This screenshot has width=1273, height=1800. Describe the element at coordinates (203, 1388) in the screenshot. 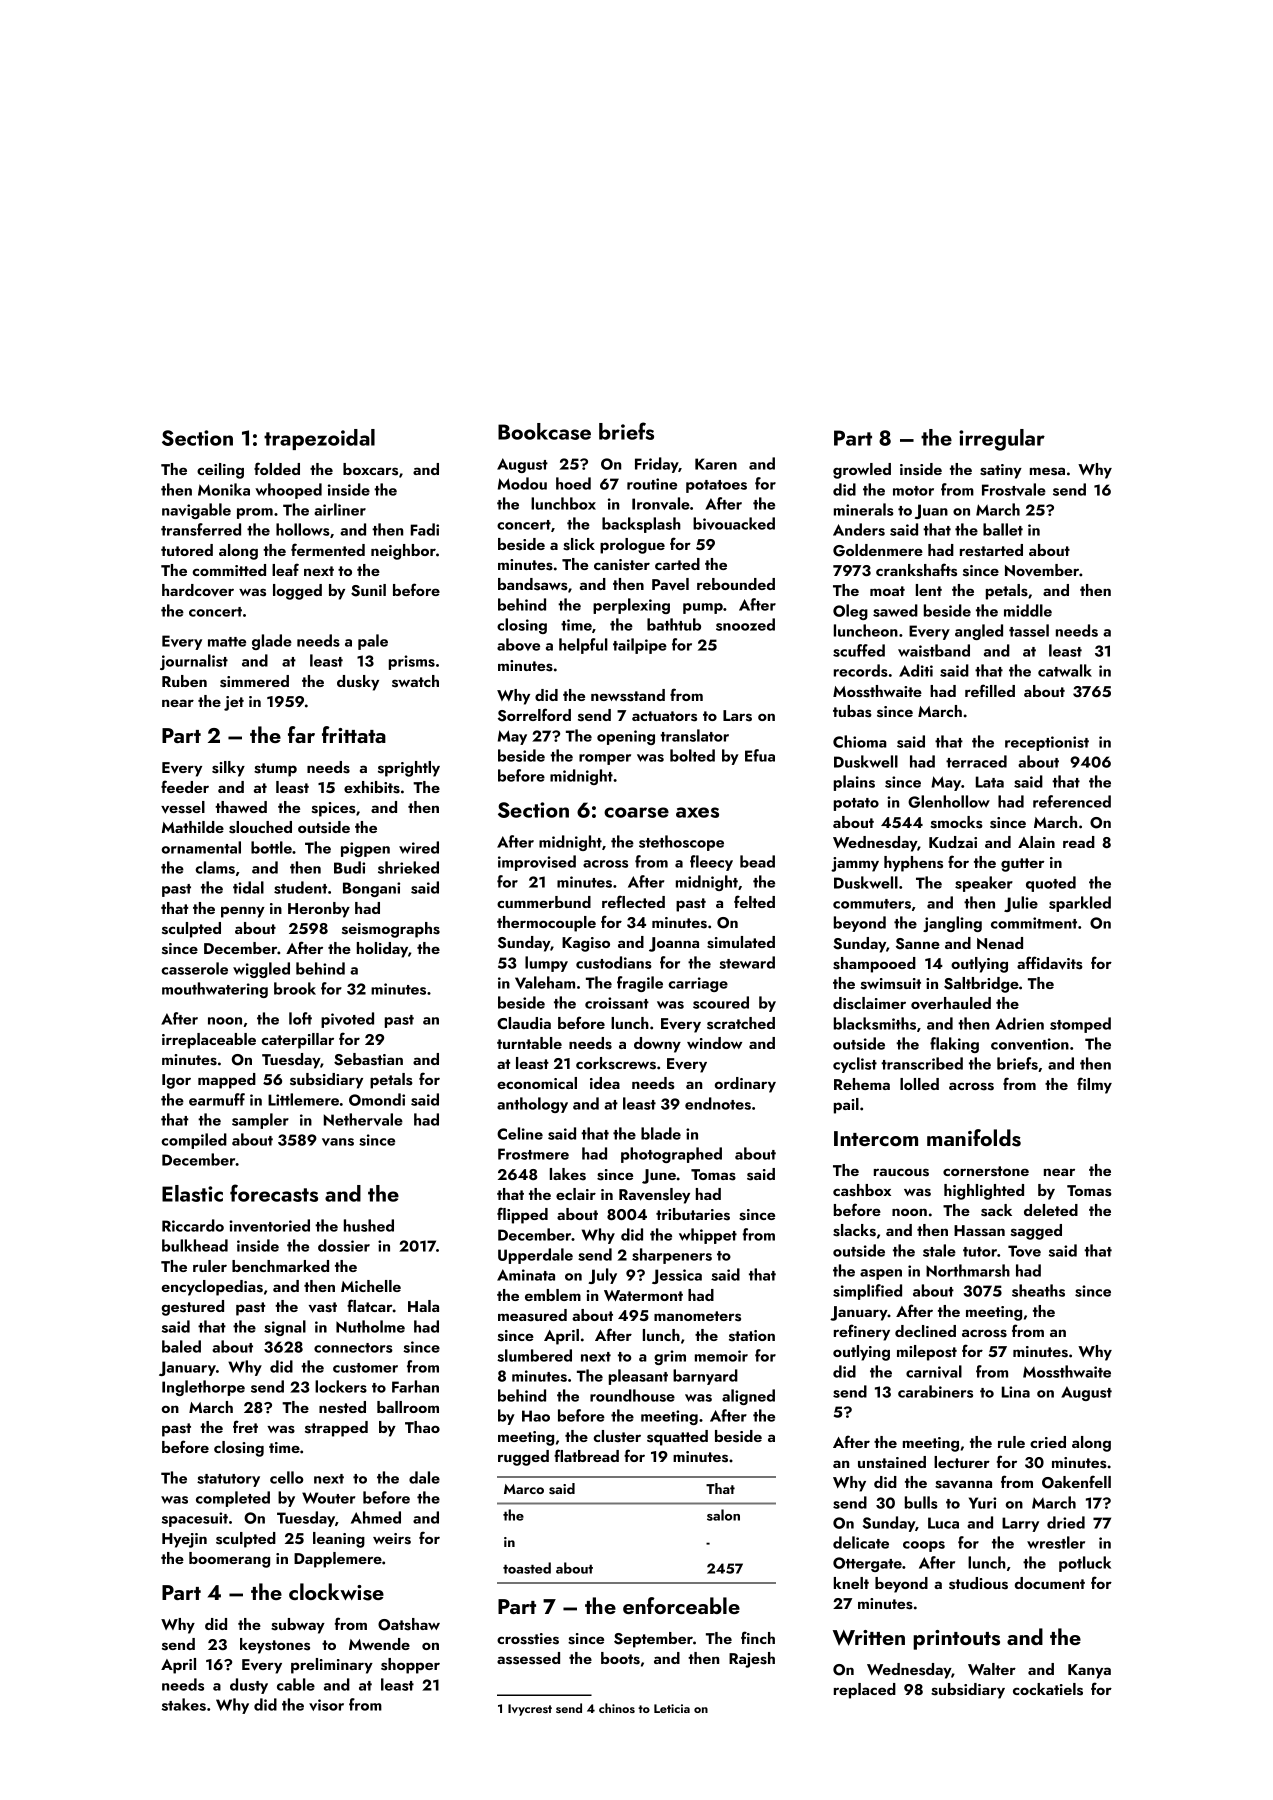

I see `Inglethorpe` at that location.
